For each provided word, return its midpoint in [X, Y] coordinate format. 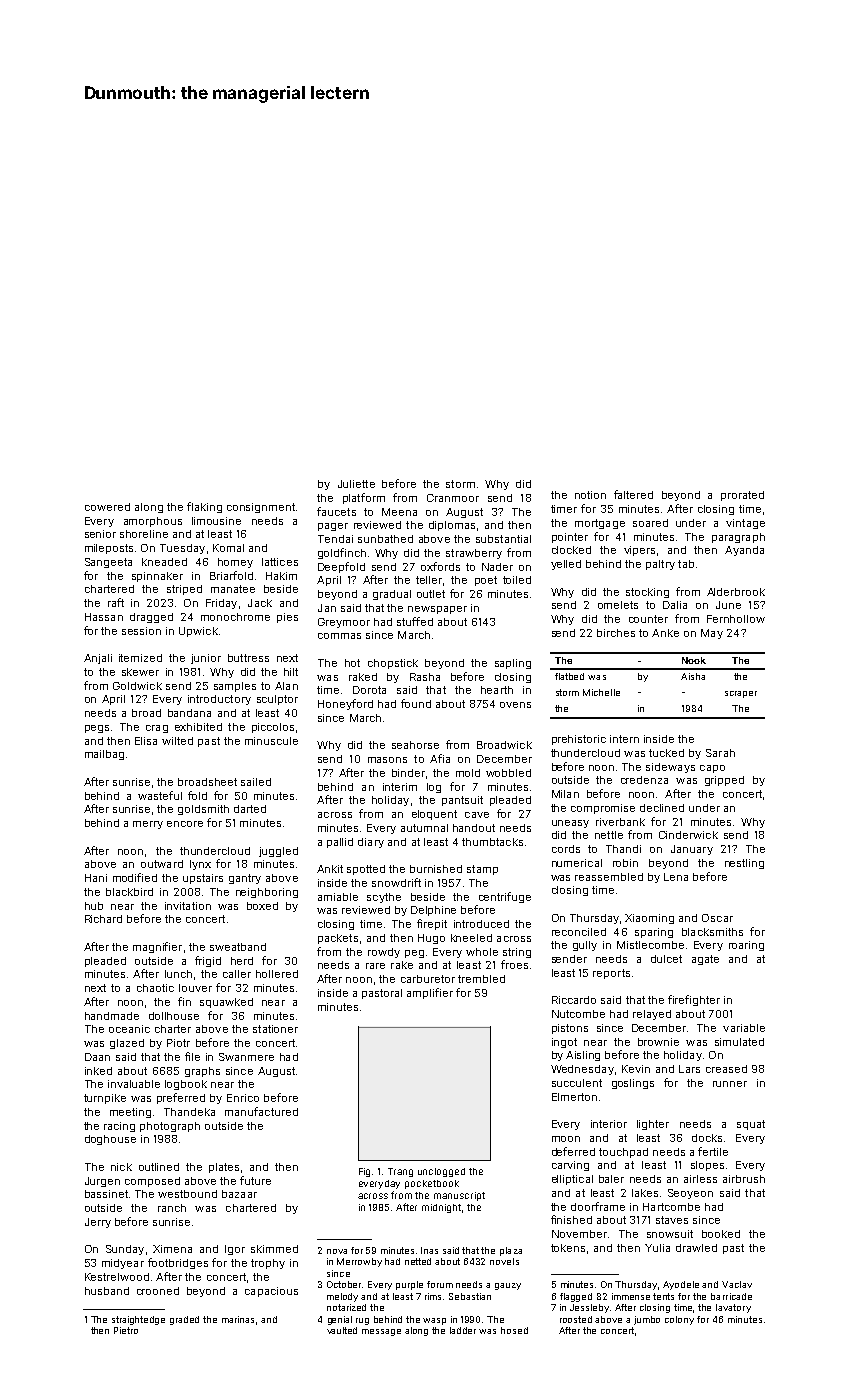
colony [679, 1320]
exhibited [198, 727]
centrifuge [505, 897]
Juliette [356, 484]
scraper [741, 694]
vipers [639, 551]
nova [337, 1251]
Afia [440, 758]
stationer [275, 1029]
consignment [261, 508]
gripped [724, 781]
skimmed [274, 1249]
